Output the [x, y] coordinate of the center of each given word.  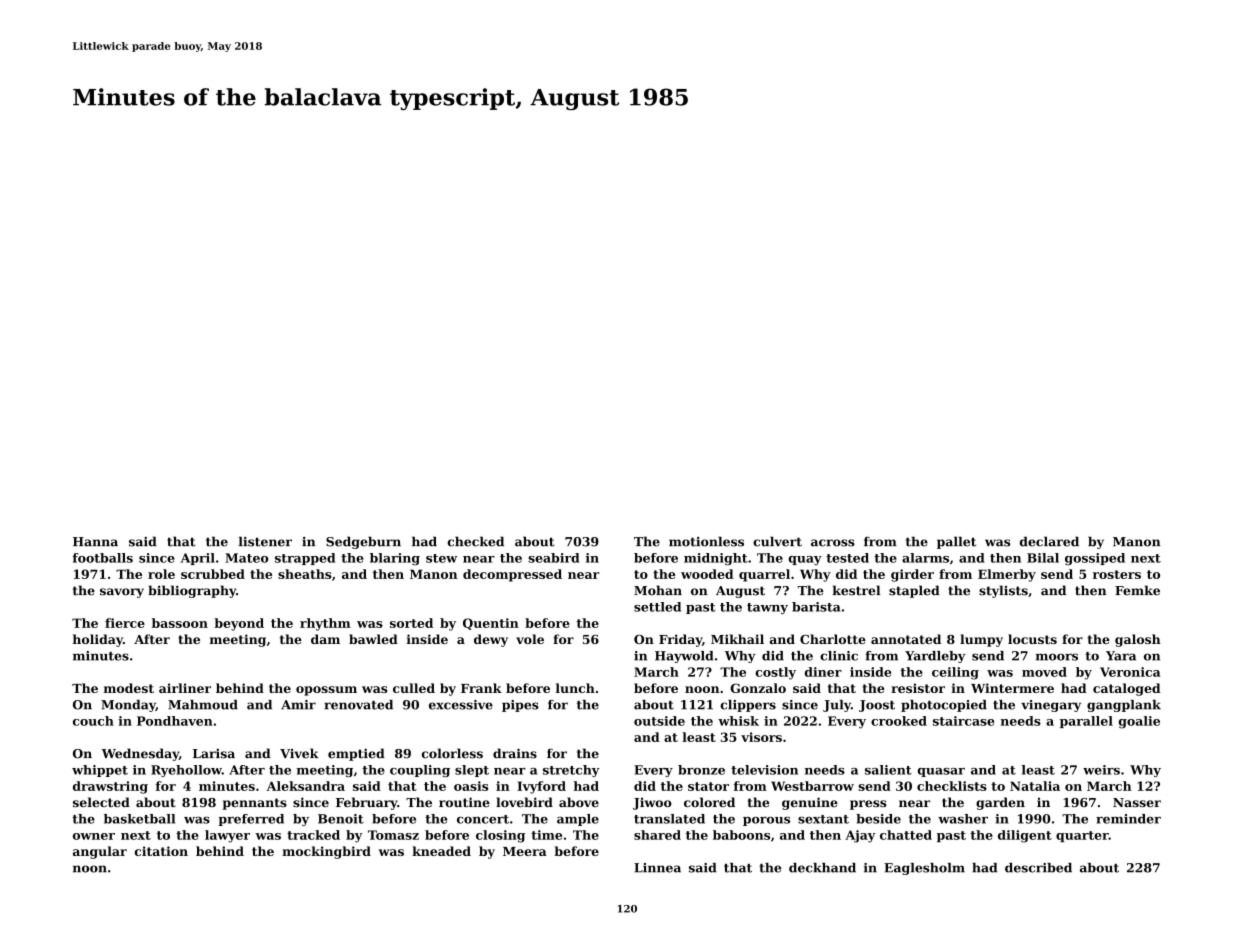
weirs [1101, 770]
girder [912, 575]
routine [464, 802]
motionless [706, 541]
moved [1044, 672]
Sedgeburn [363, 542]
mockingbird [326, 852]
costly [775, 673]
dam [325, 639]
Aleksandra [305, 786]
